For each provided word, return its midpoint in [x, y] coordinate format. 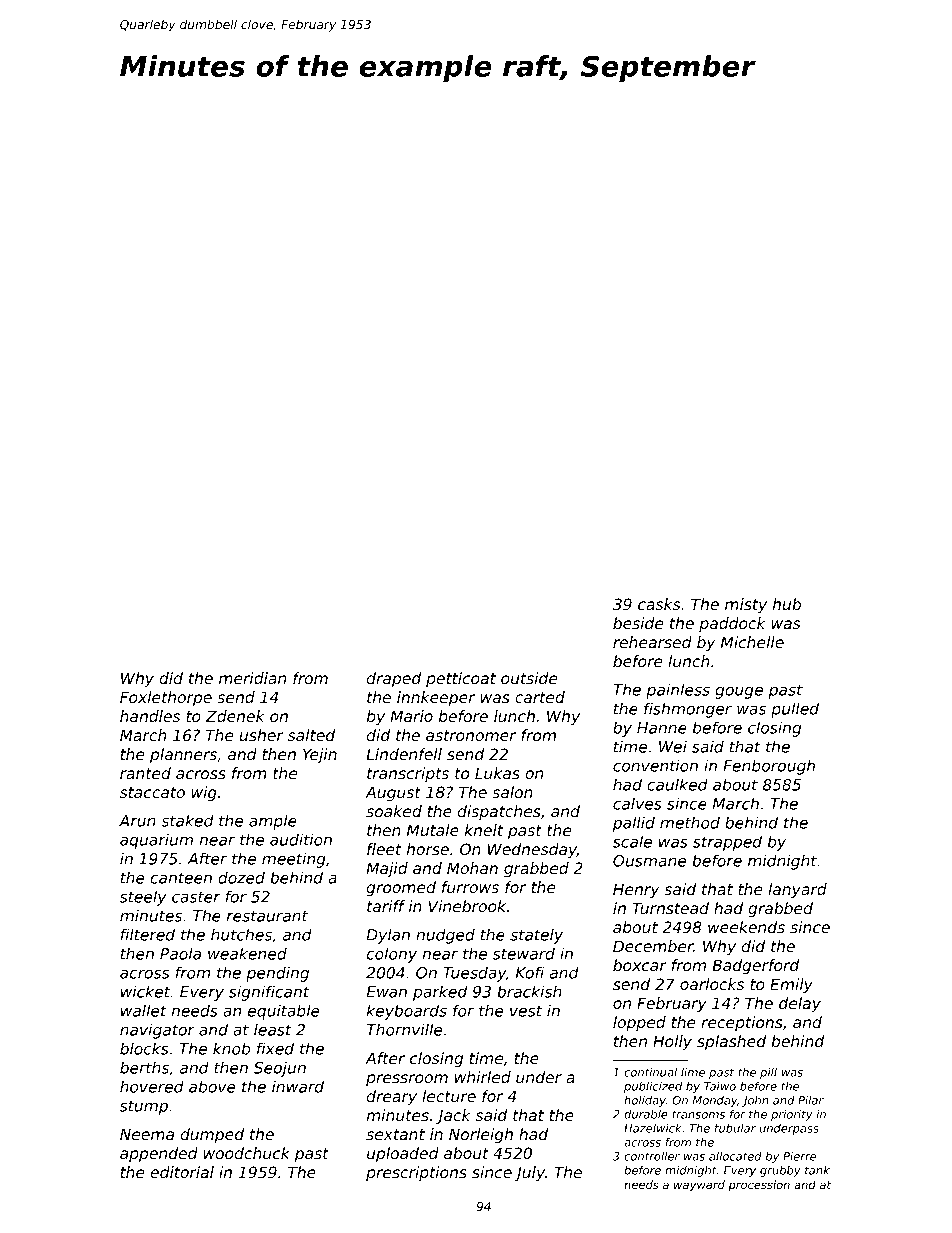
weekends [746, 927]
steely [143, 898]
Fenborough [769, 767]
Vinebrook [467, 906]
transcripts [408, 774]
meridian [252, 678]
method [690, 822]
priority [792, 1115]
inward [298, 1086]
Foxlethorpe [166, 698]
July [530, 1173]
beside [638, 623]
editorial [182, 1172]
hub [787, 604]
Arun [137, 821]
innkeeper [436, 698]
